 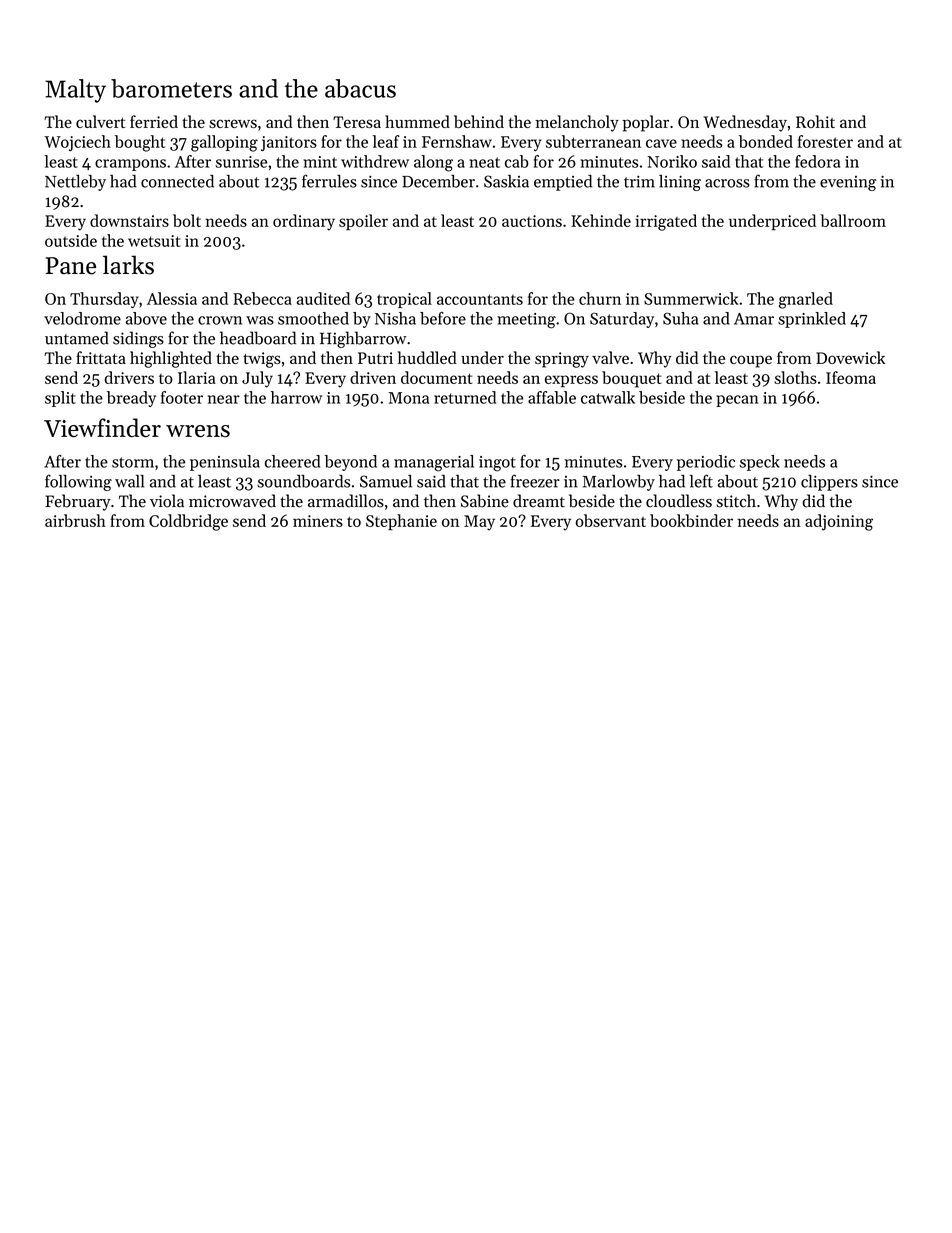 I want to click on Rohit, so click(x=815, y=121).
